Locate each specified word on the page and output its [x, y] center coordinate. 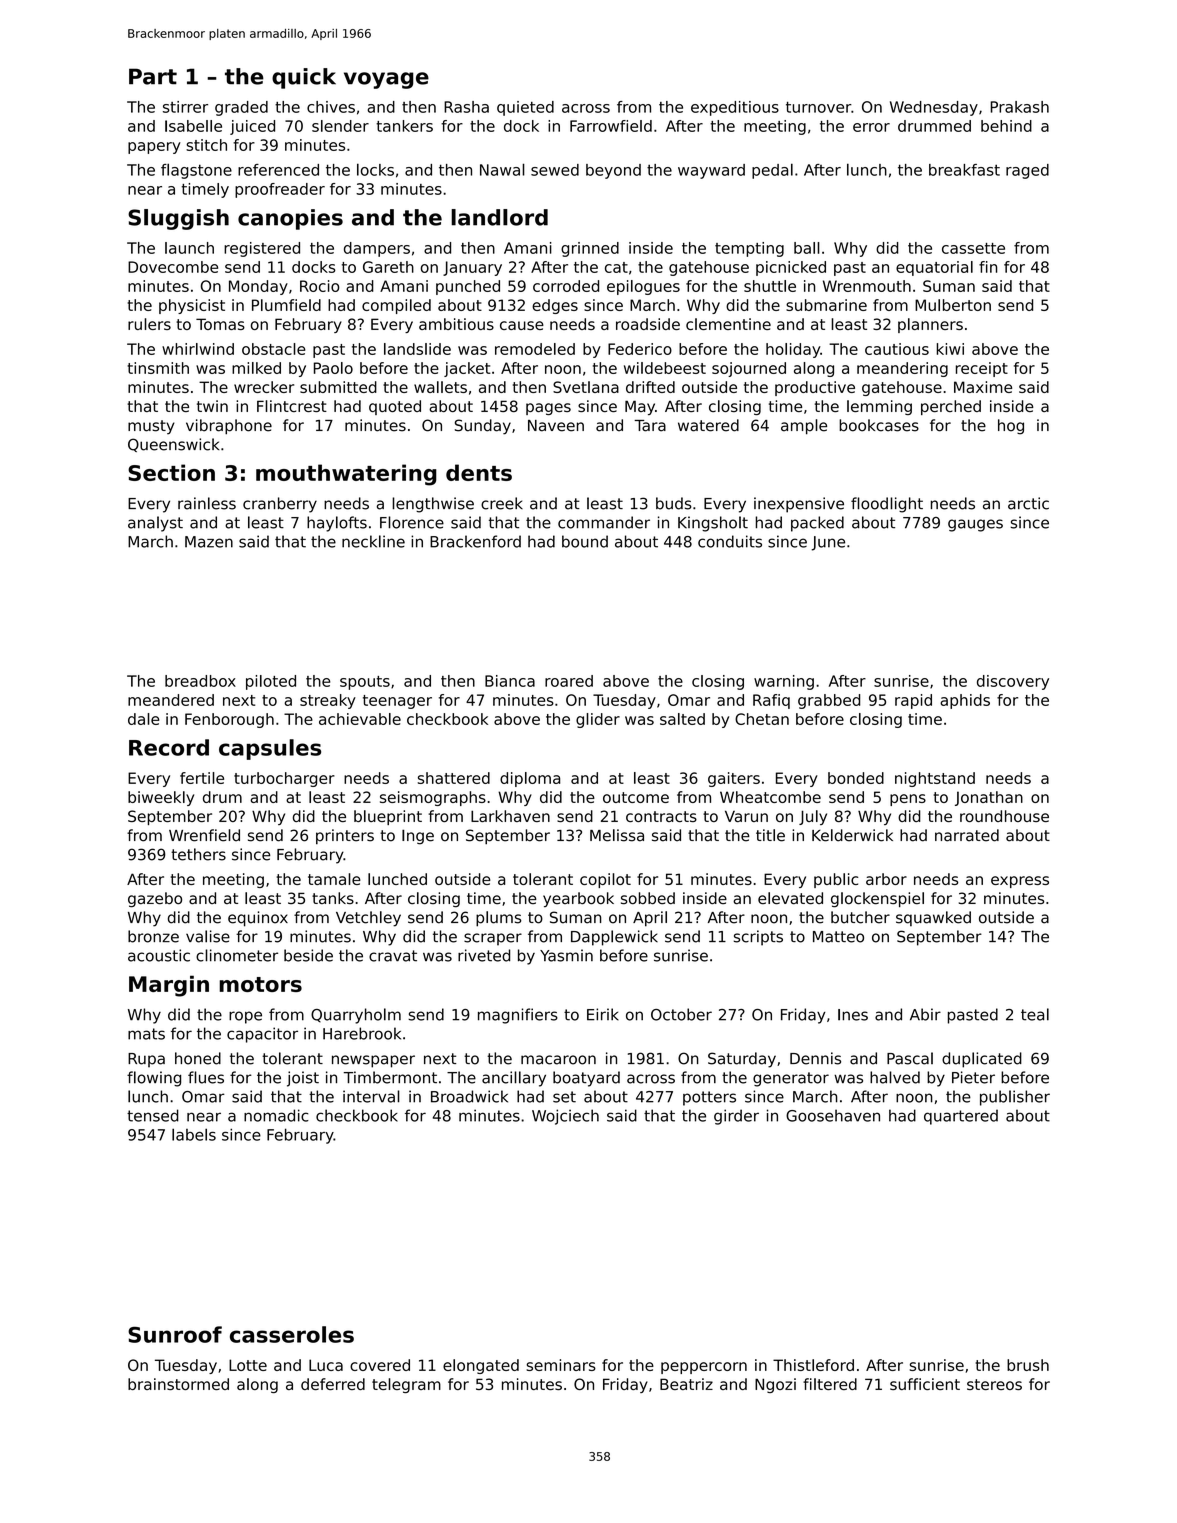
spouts [365, 683]
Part [153, 76]
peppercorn [704, 1368]
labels [194, 1134]
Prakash [1020, 107]
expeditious [735, 108]
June [828, 543]
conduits [730, 541]
